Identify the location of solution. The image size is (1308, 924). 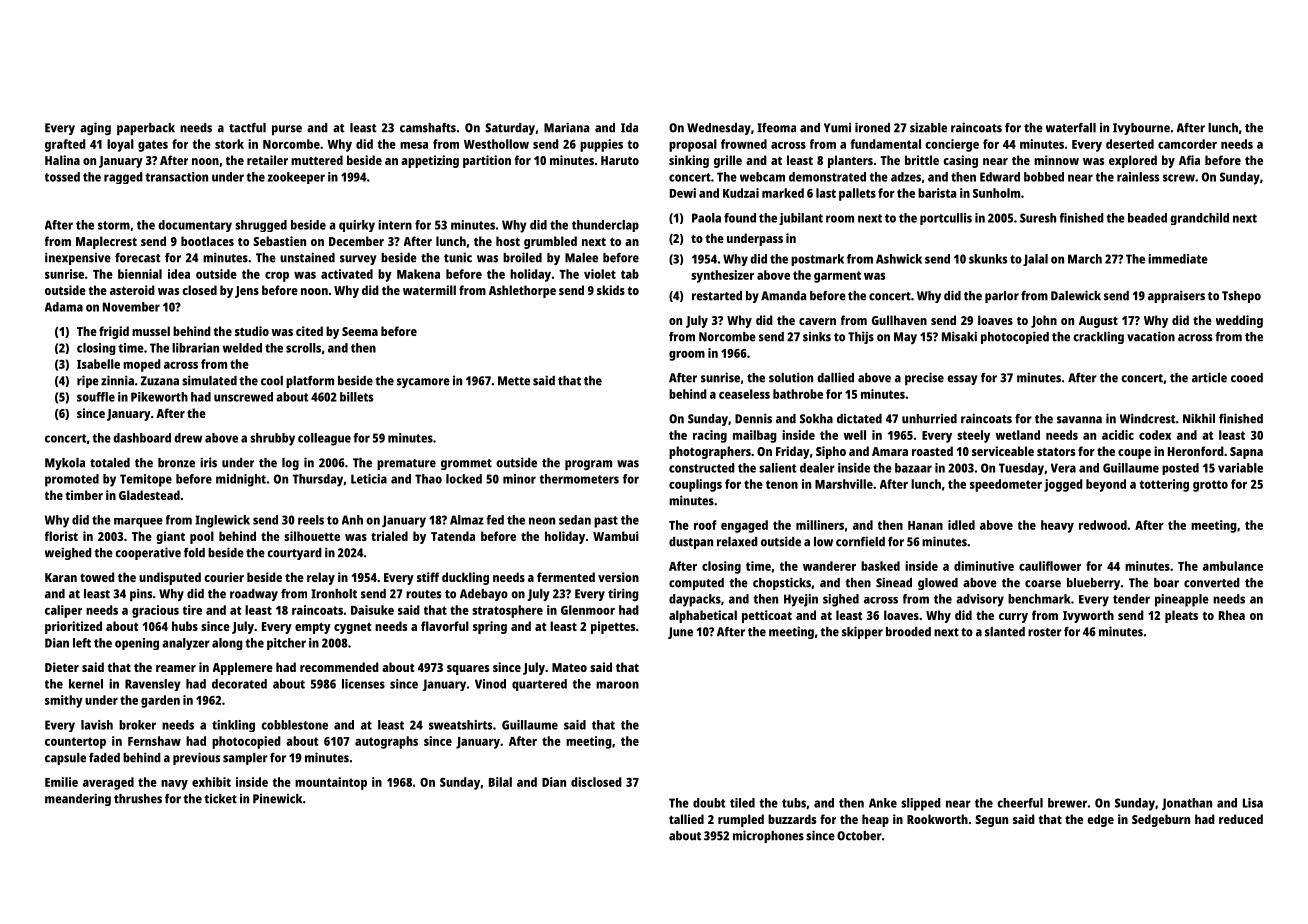
(791, 377).
